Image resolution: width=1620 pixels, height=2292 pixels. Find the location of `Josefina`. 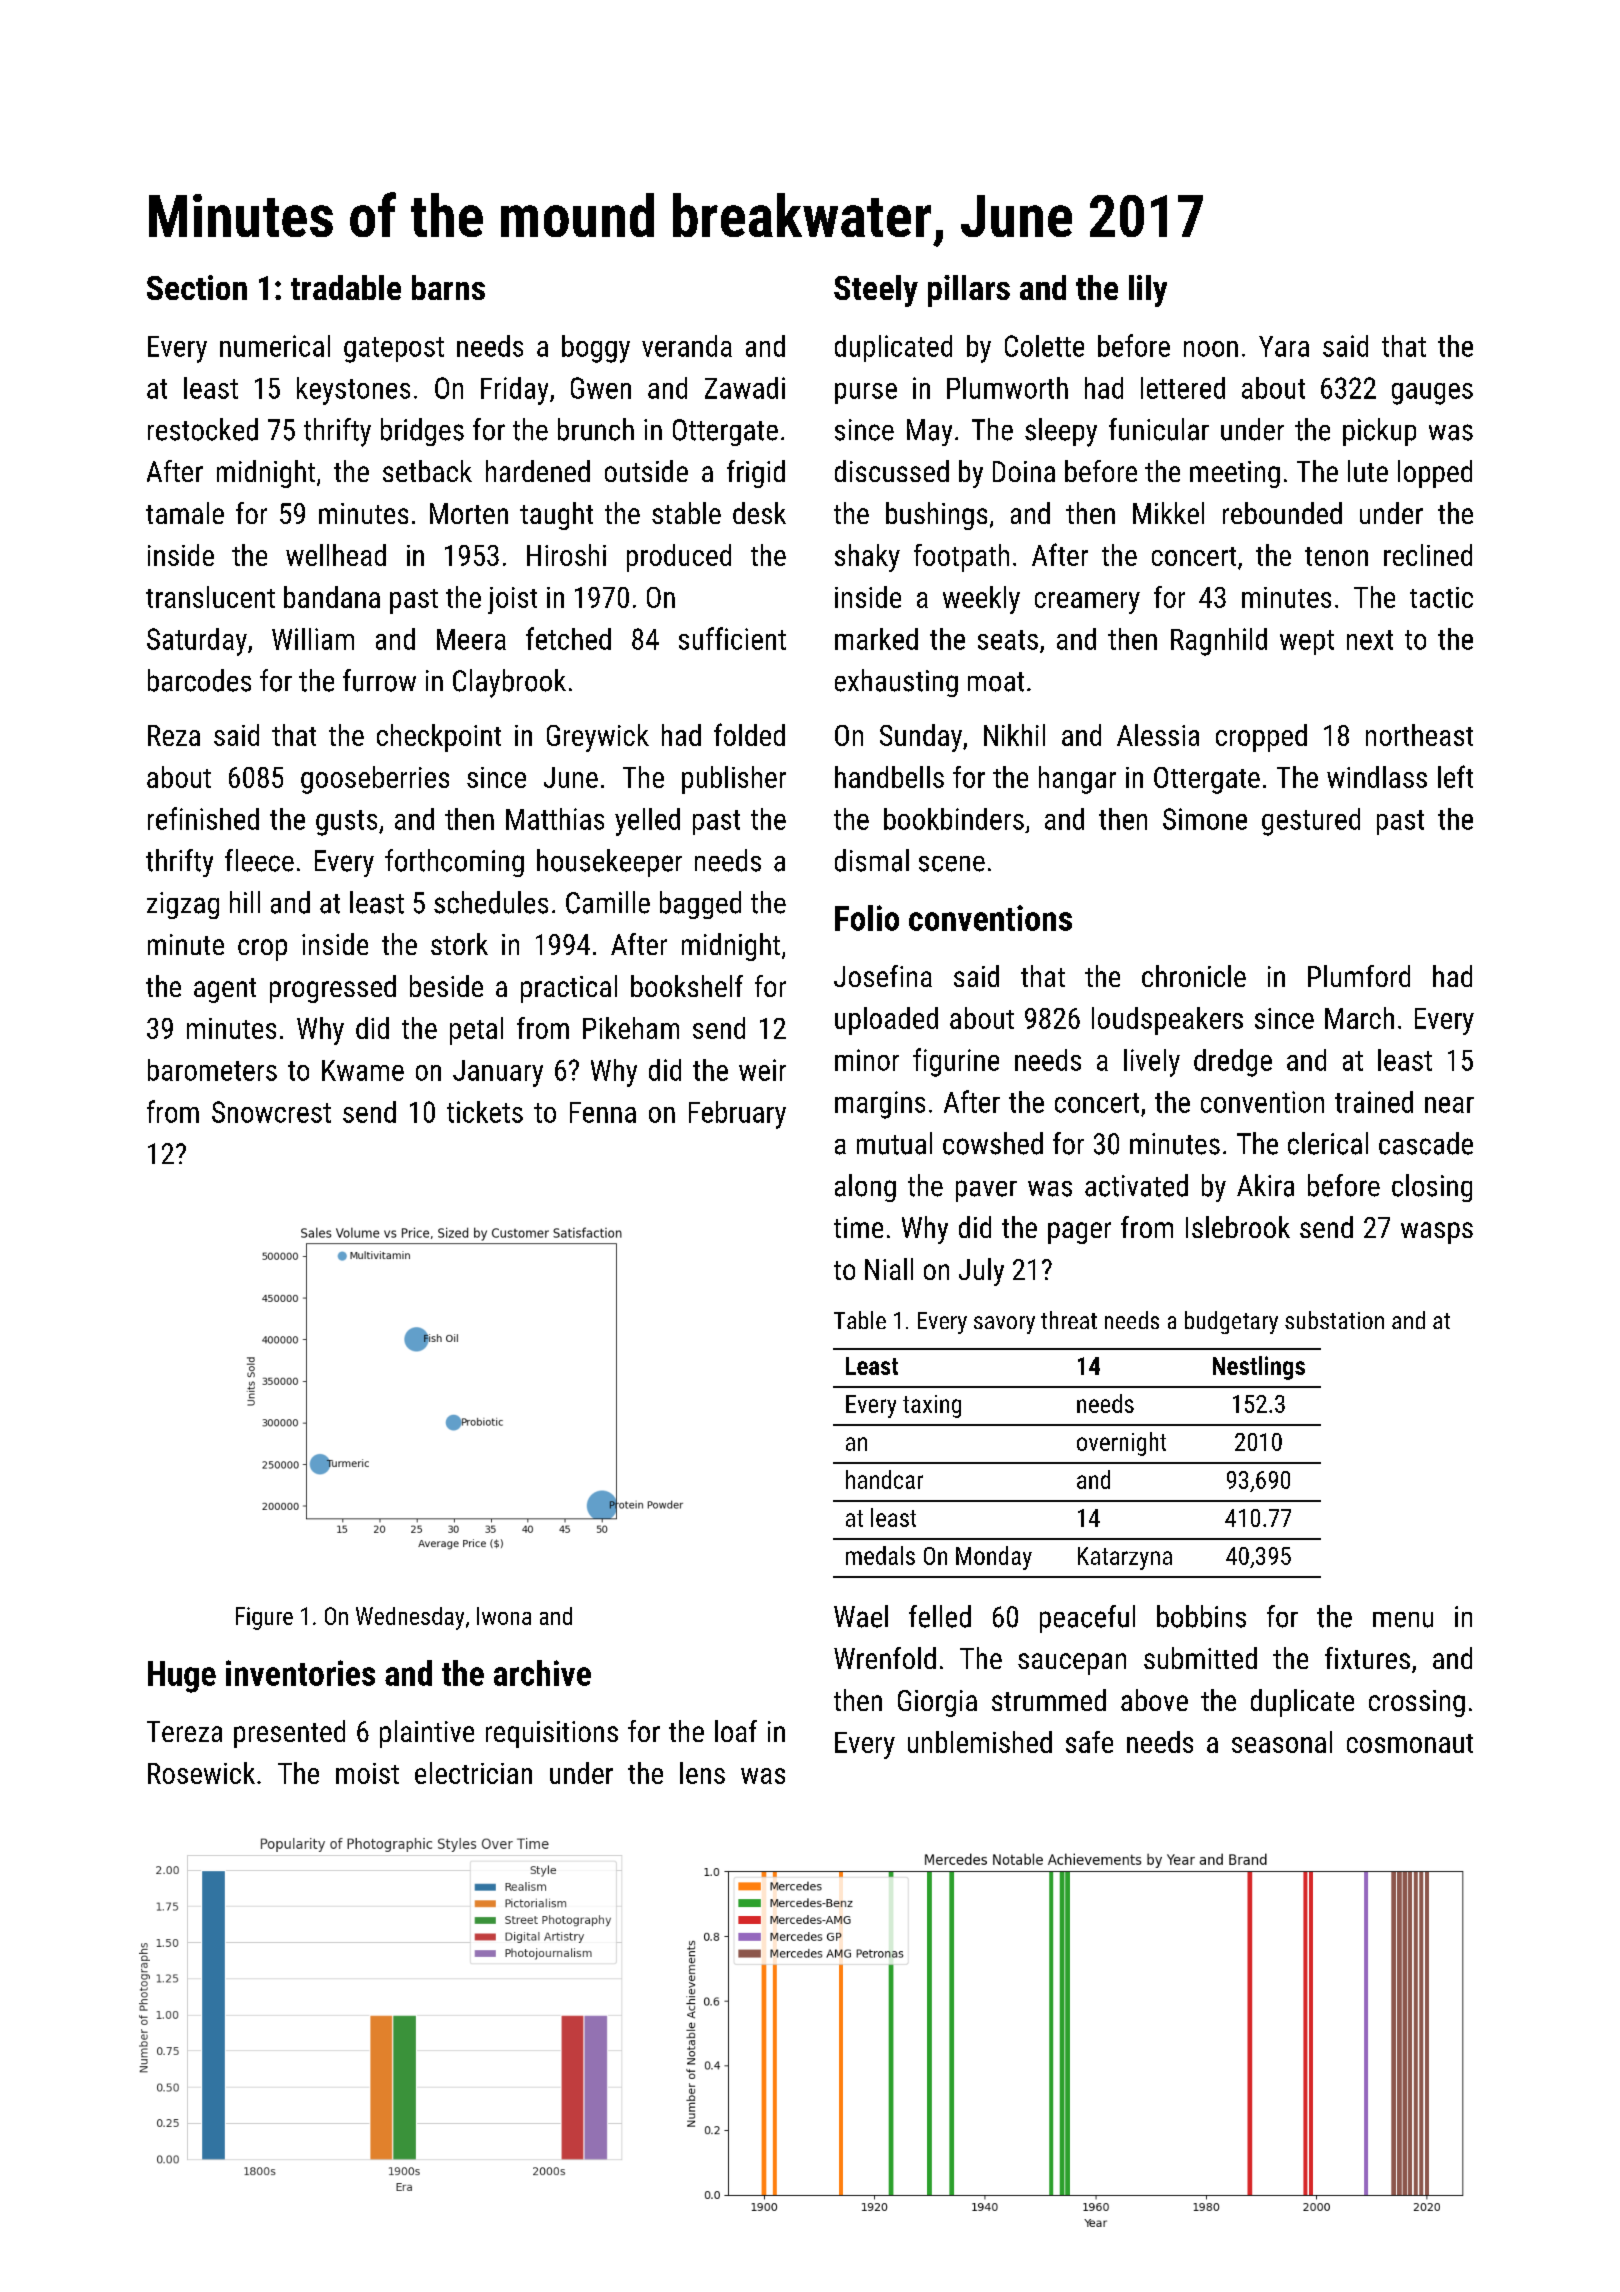

Josefina is located at coordinates (883, 976).
